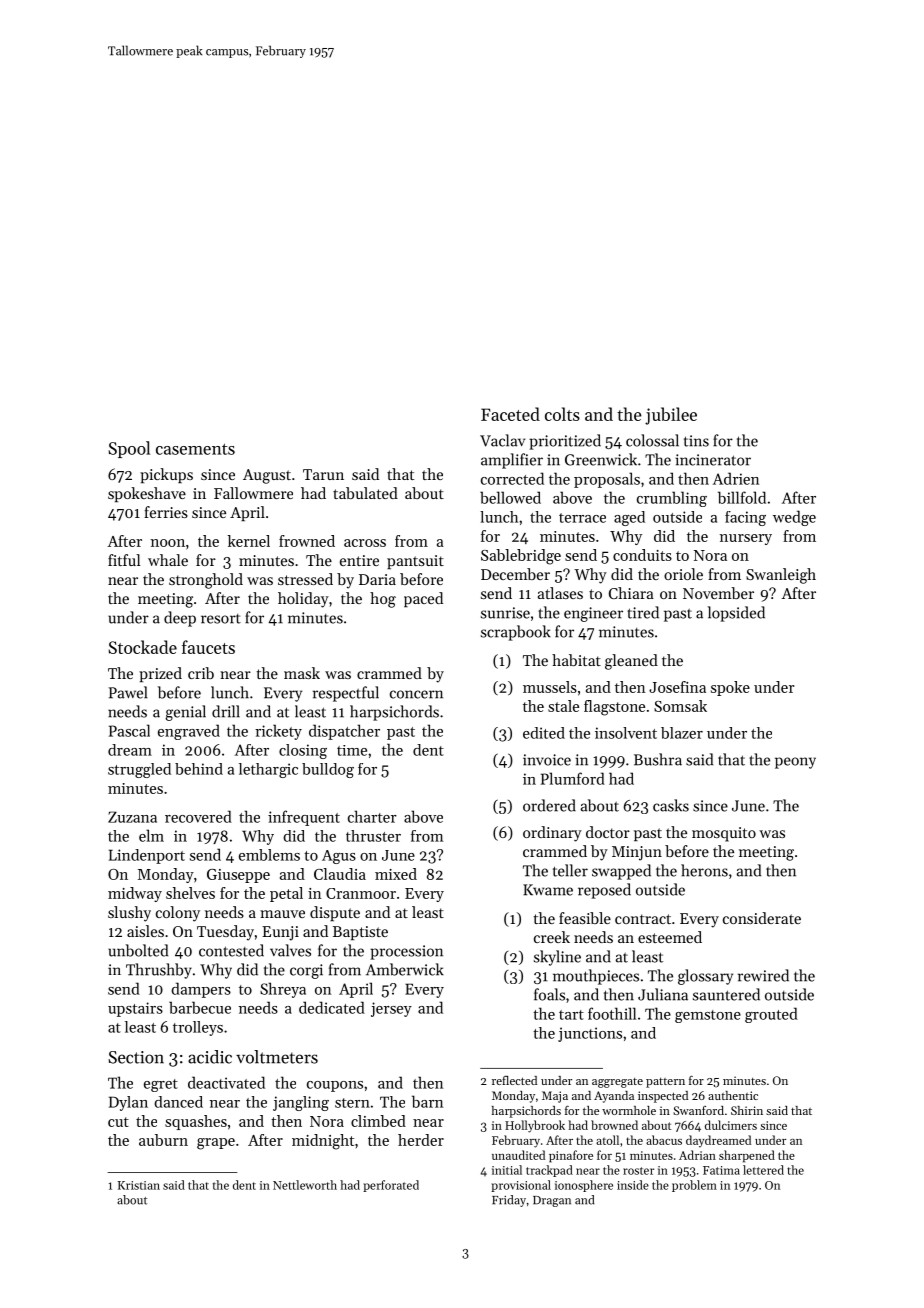  What do you see at coordinates (129, 449) in the document?
I see `Spool` at bounding box center [129, 449].
